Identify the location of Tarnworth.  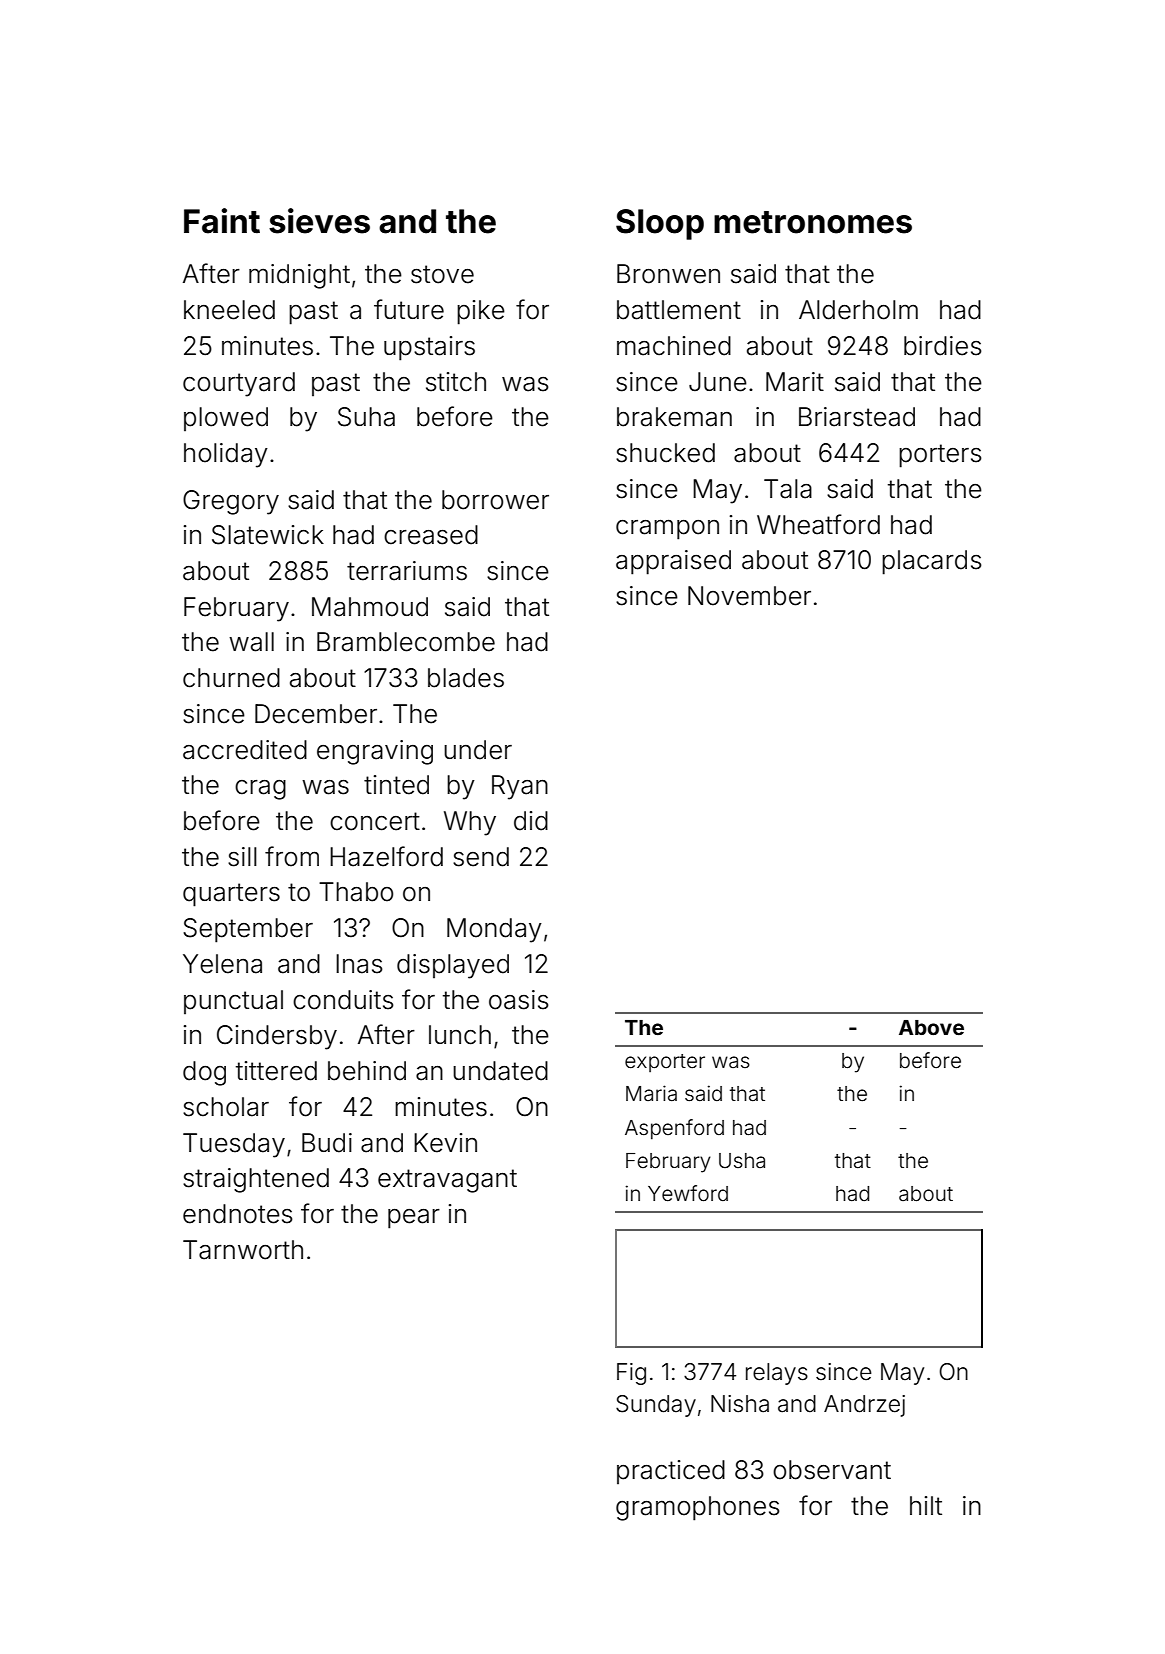
(243, 1250).
